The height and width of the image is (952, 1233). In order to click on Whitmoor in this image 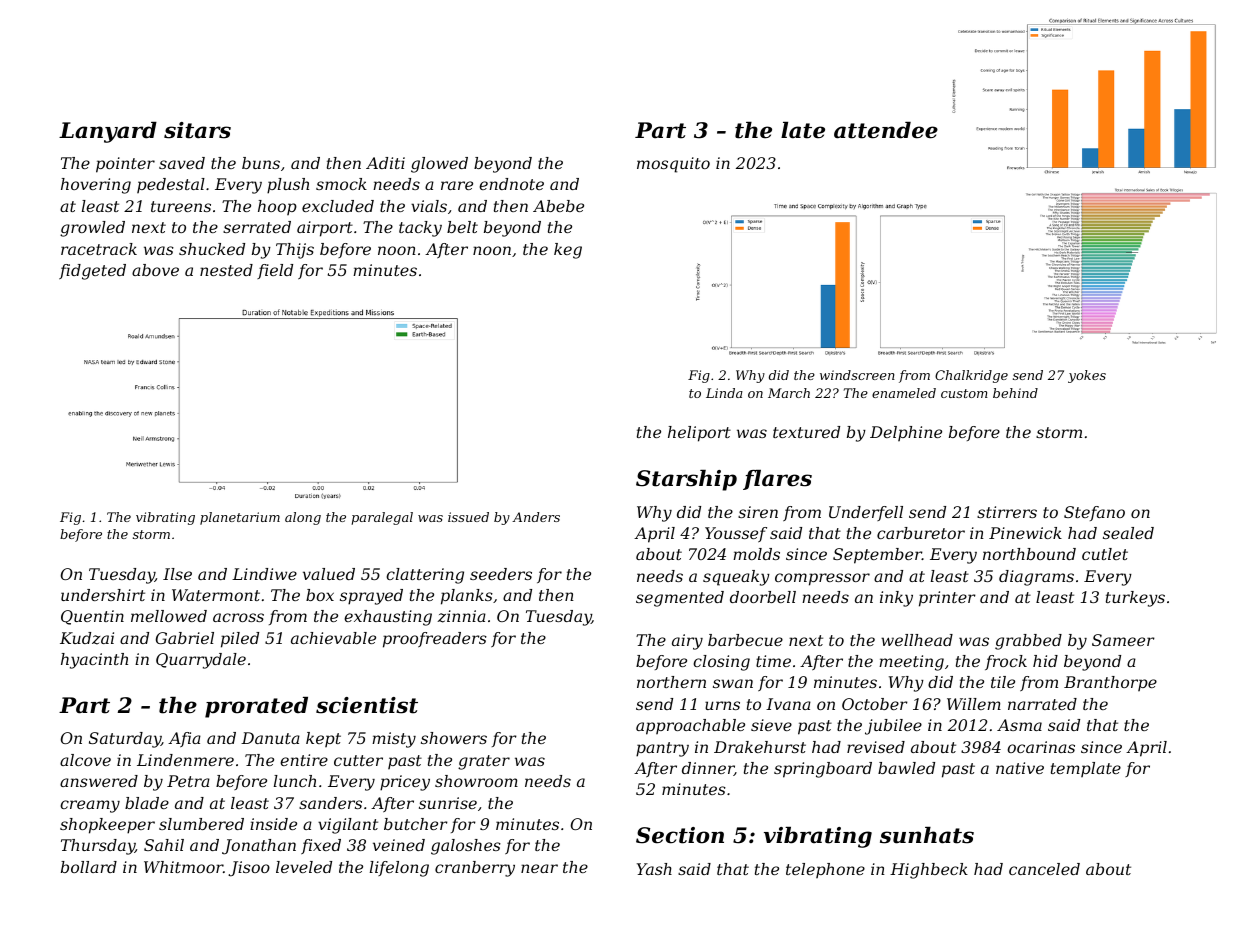, I will do `click(183, 867)`.
